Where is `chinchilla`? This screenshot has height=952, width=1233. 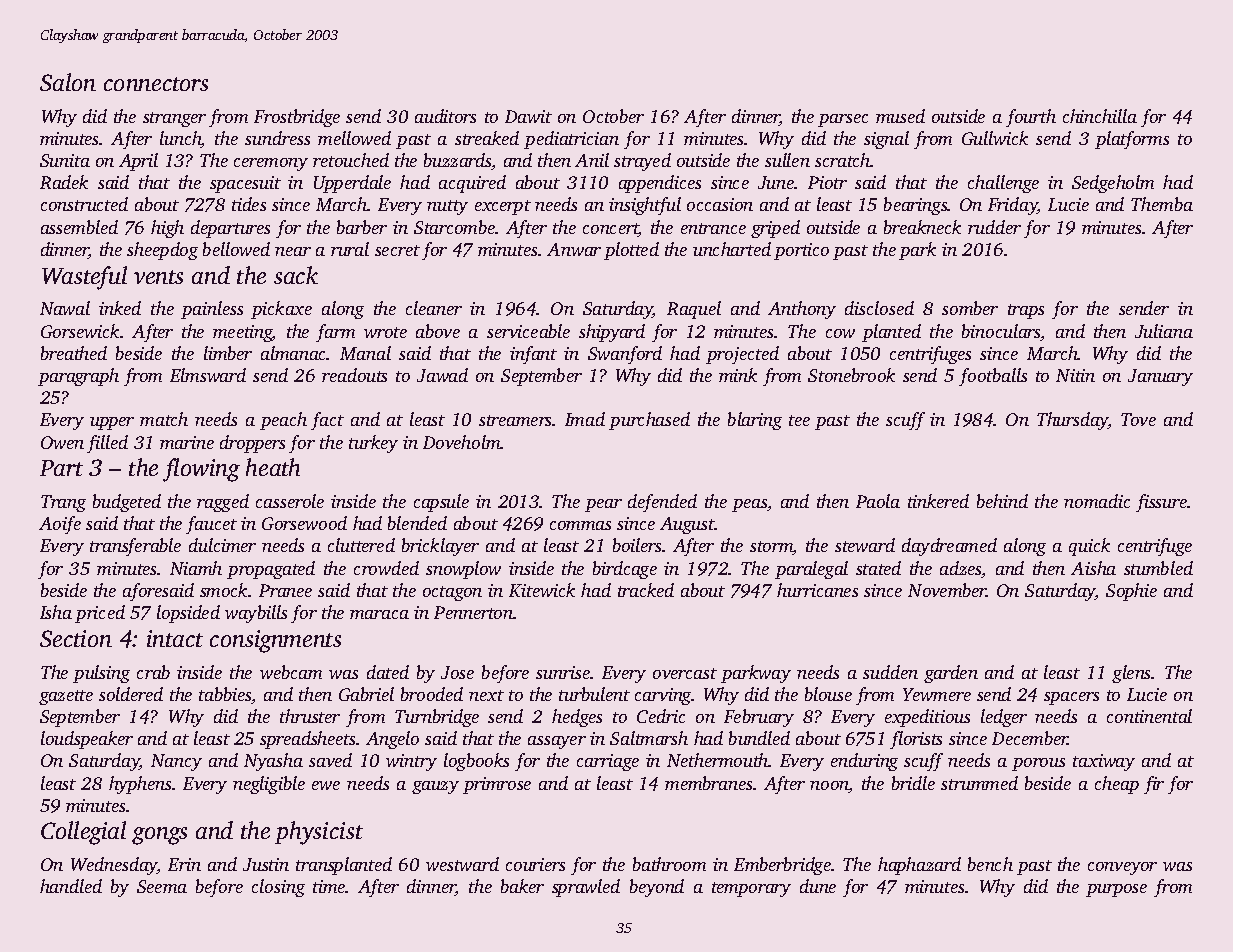
chinchilla is located at coordinates (1100, 116).
